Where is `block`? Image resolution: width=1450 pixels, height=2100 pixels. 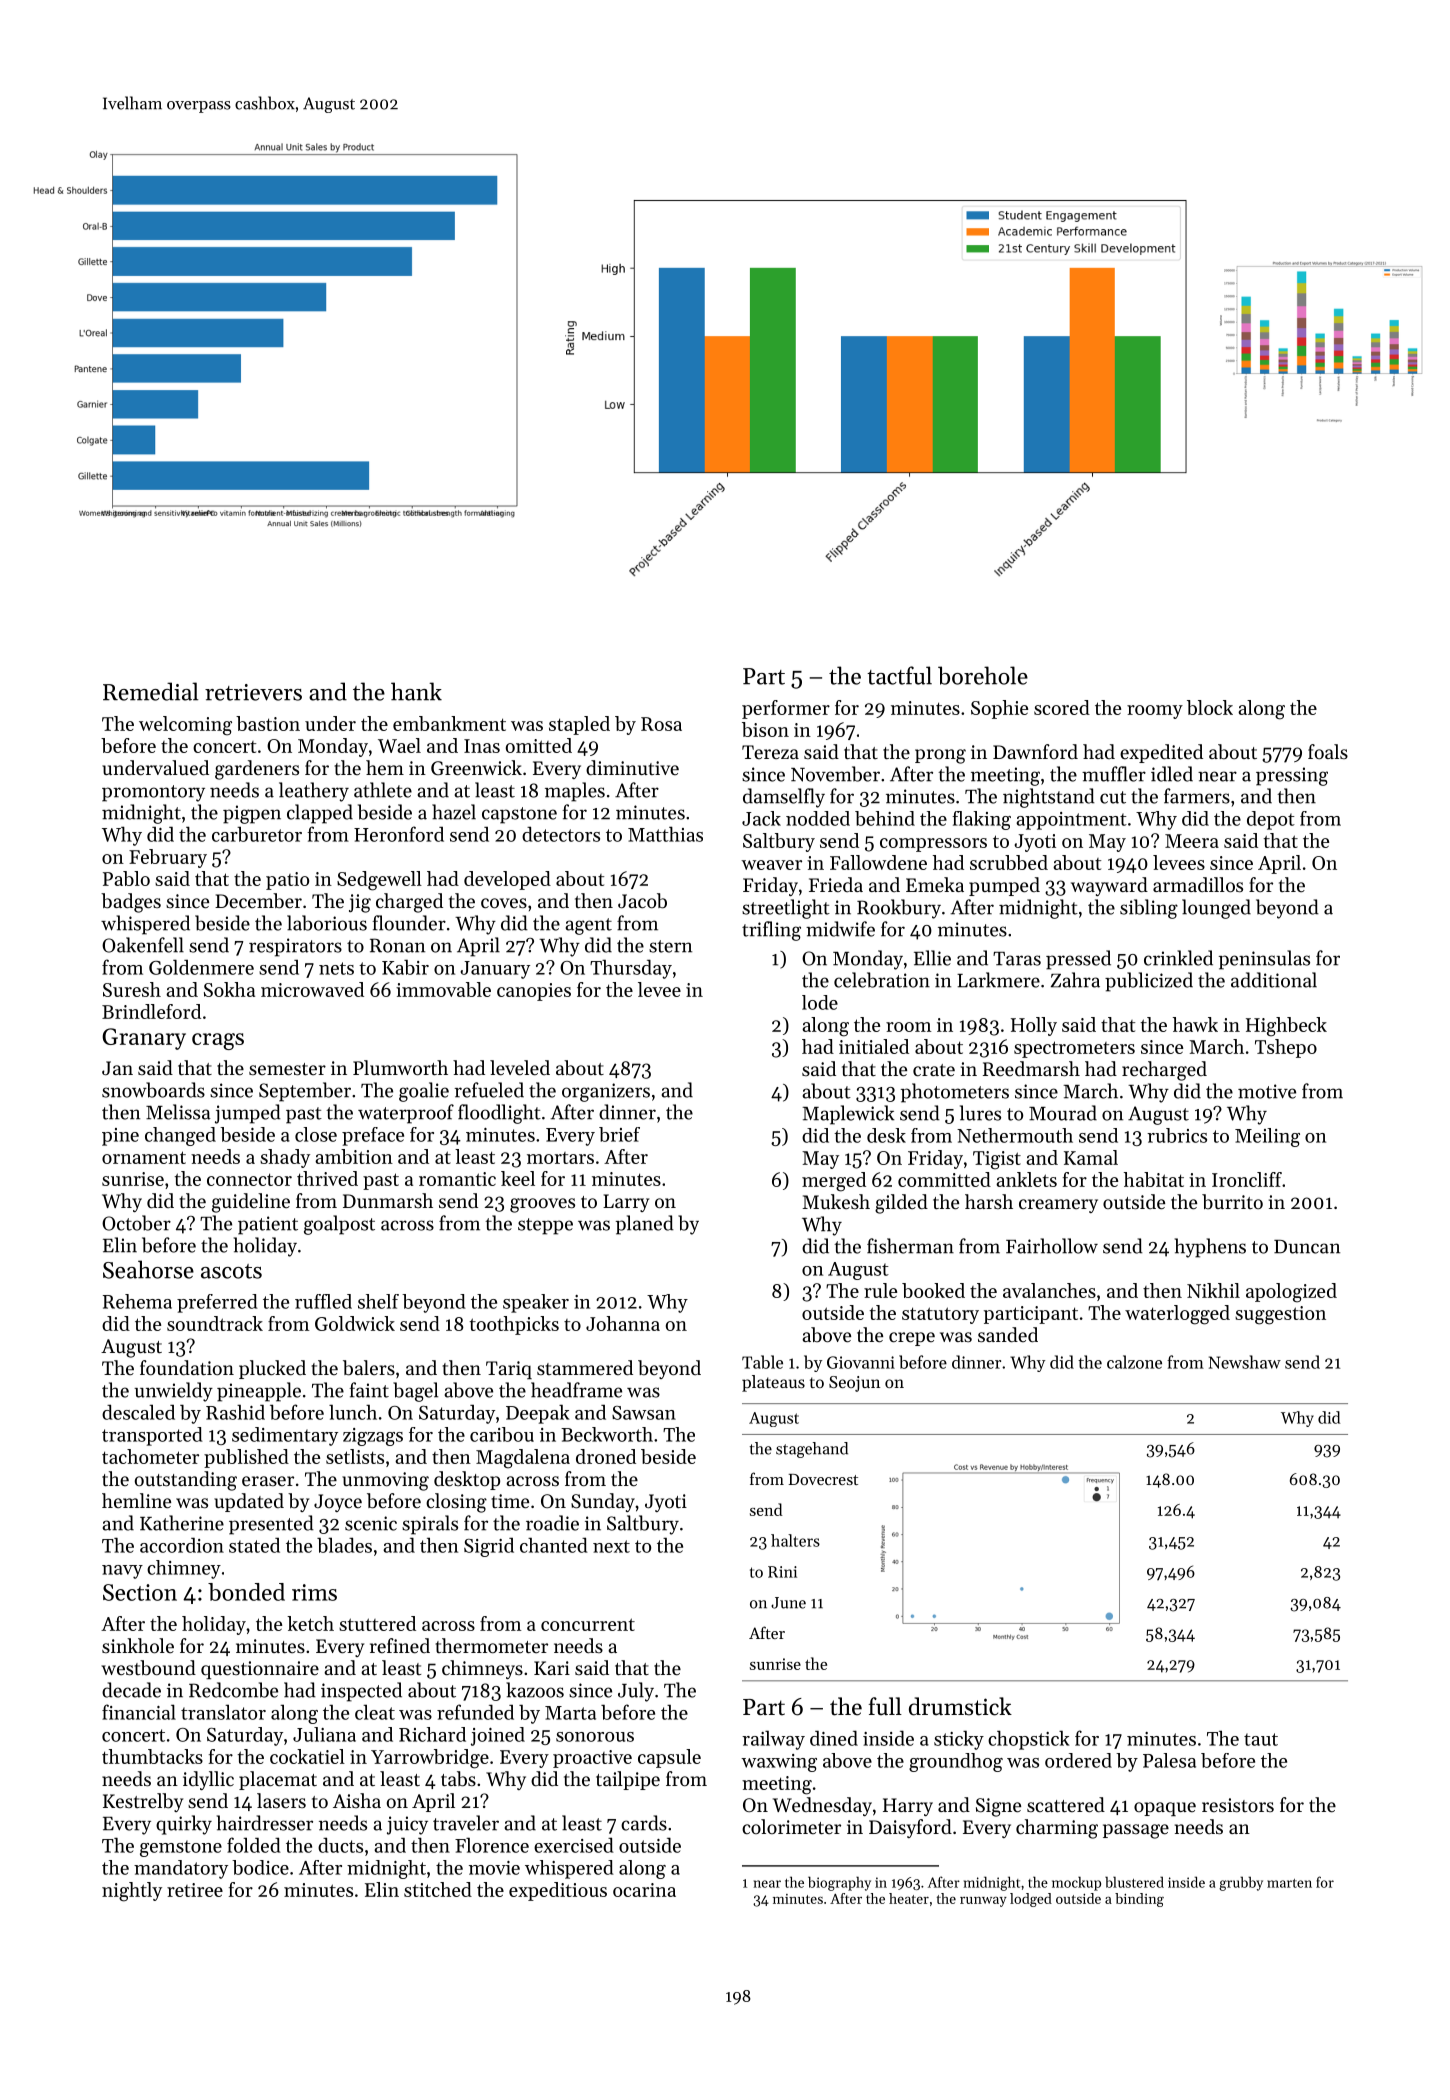 block is located at coordinates (1210, 707).
